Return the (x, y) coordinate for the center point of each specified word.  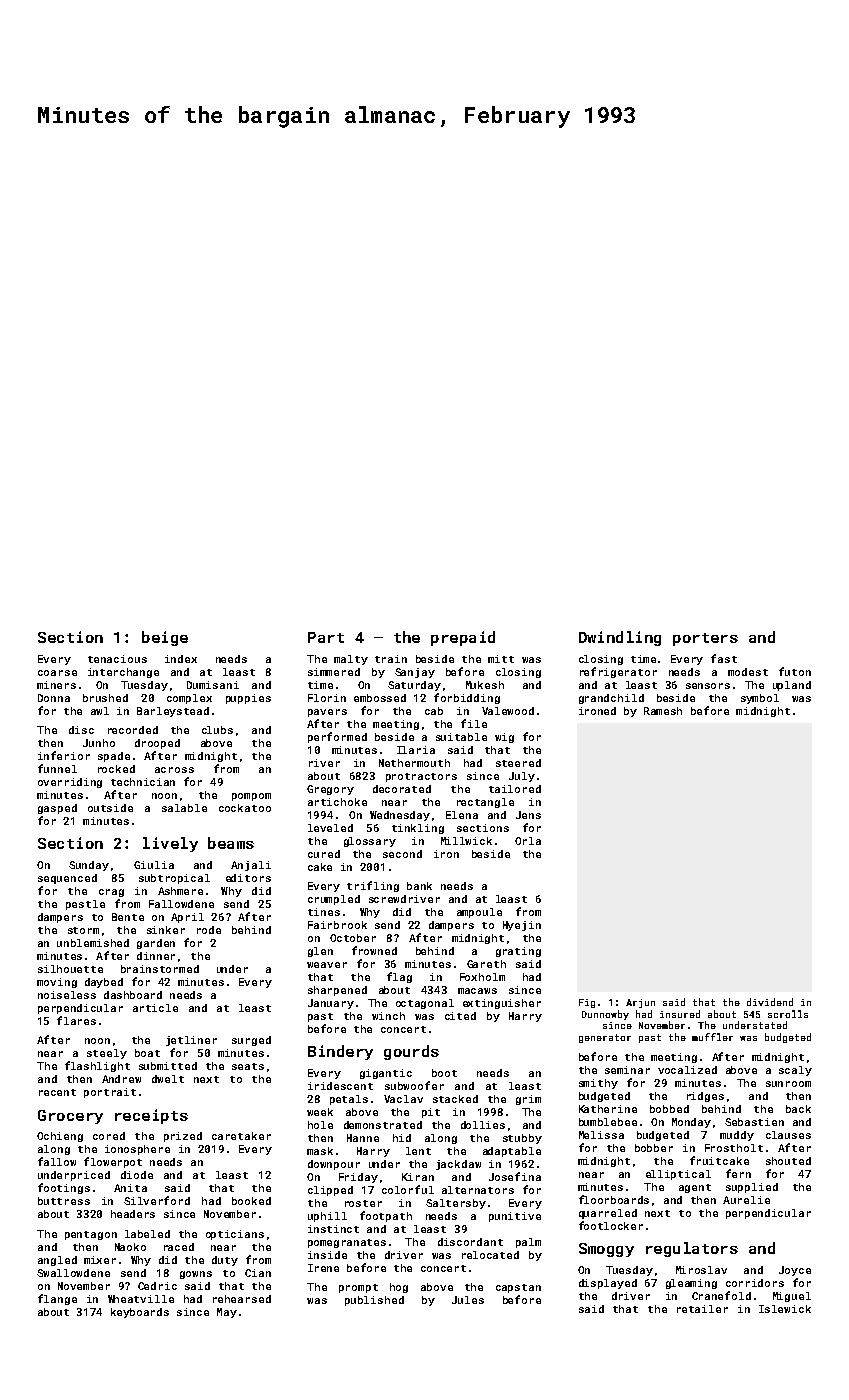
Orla (528, 841)
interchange (123, 673)
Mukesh (485, 685)
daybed (104, 983)
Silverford (157, 1200)
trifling (373, 886)
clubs (217, 730)
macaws (477, 991)
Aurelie (746, 1200)
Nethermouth (414, 763)
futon (795, 671)
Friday (358, 1178)
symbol (760, 699)
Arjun (640, 1003)
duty (225, 1261)
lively (170, 844)
